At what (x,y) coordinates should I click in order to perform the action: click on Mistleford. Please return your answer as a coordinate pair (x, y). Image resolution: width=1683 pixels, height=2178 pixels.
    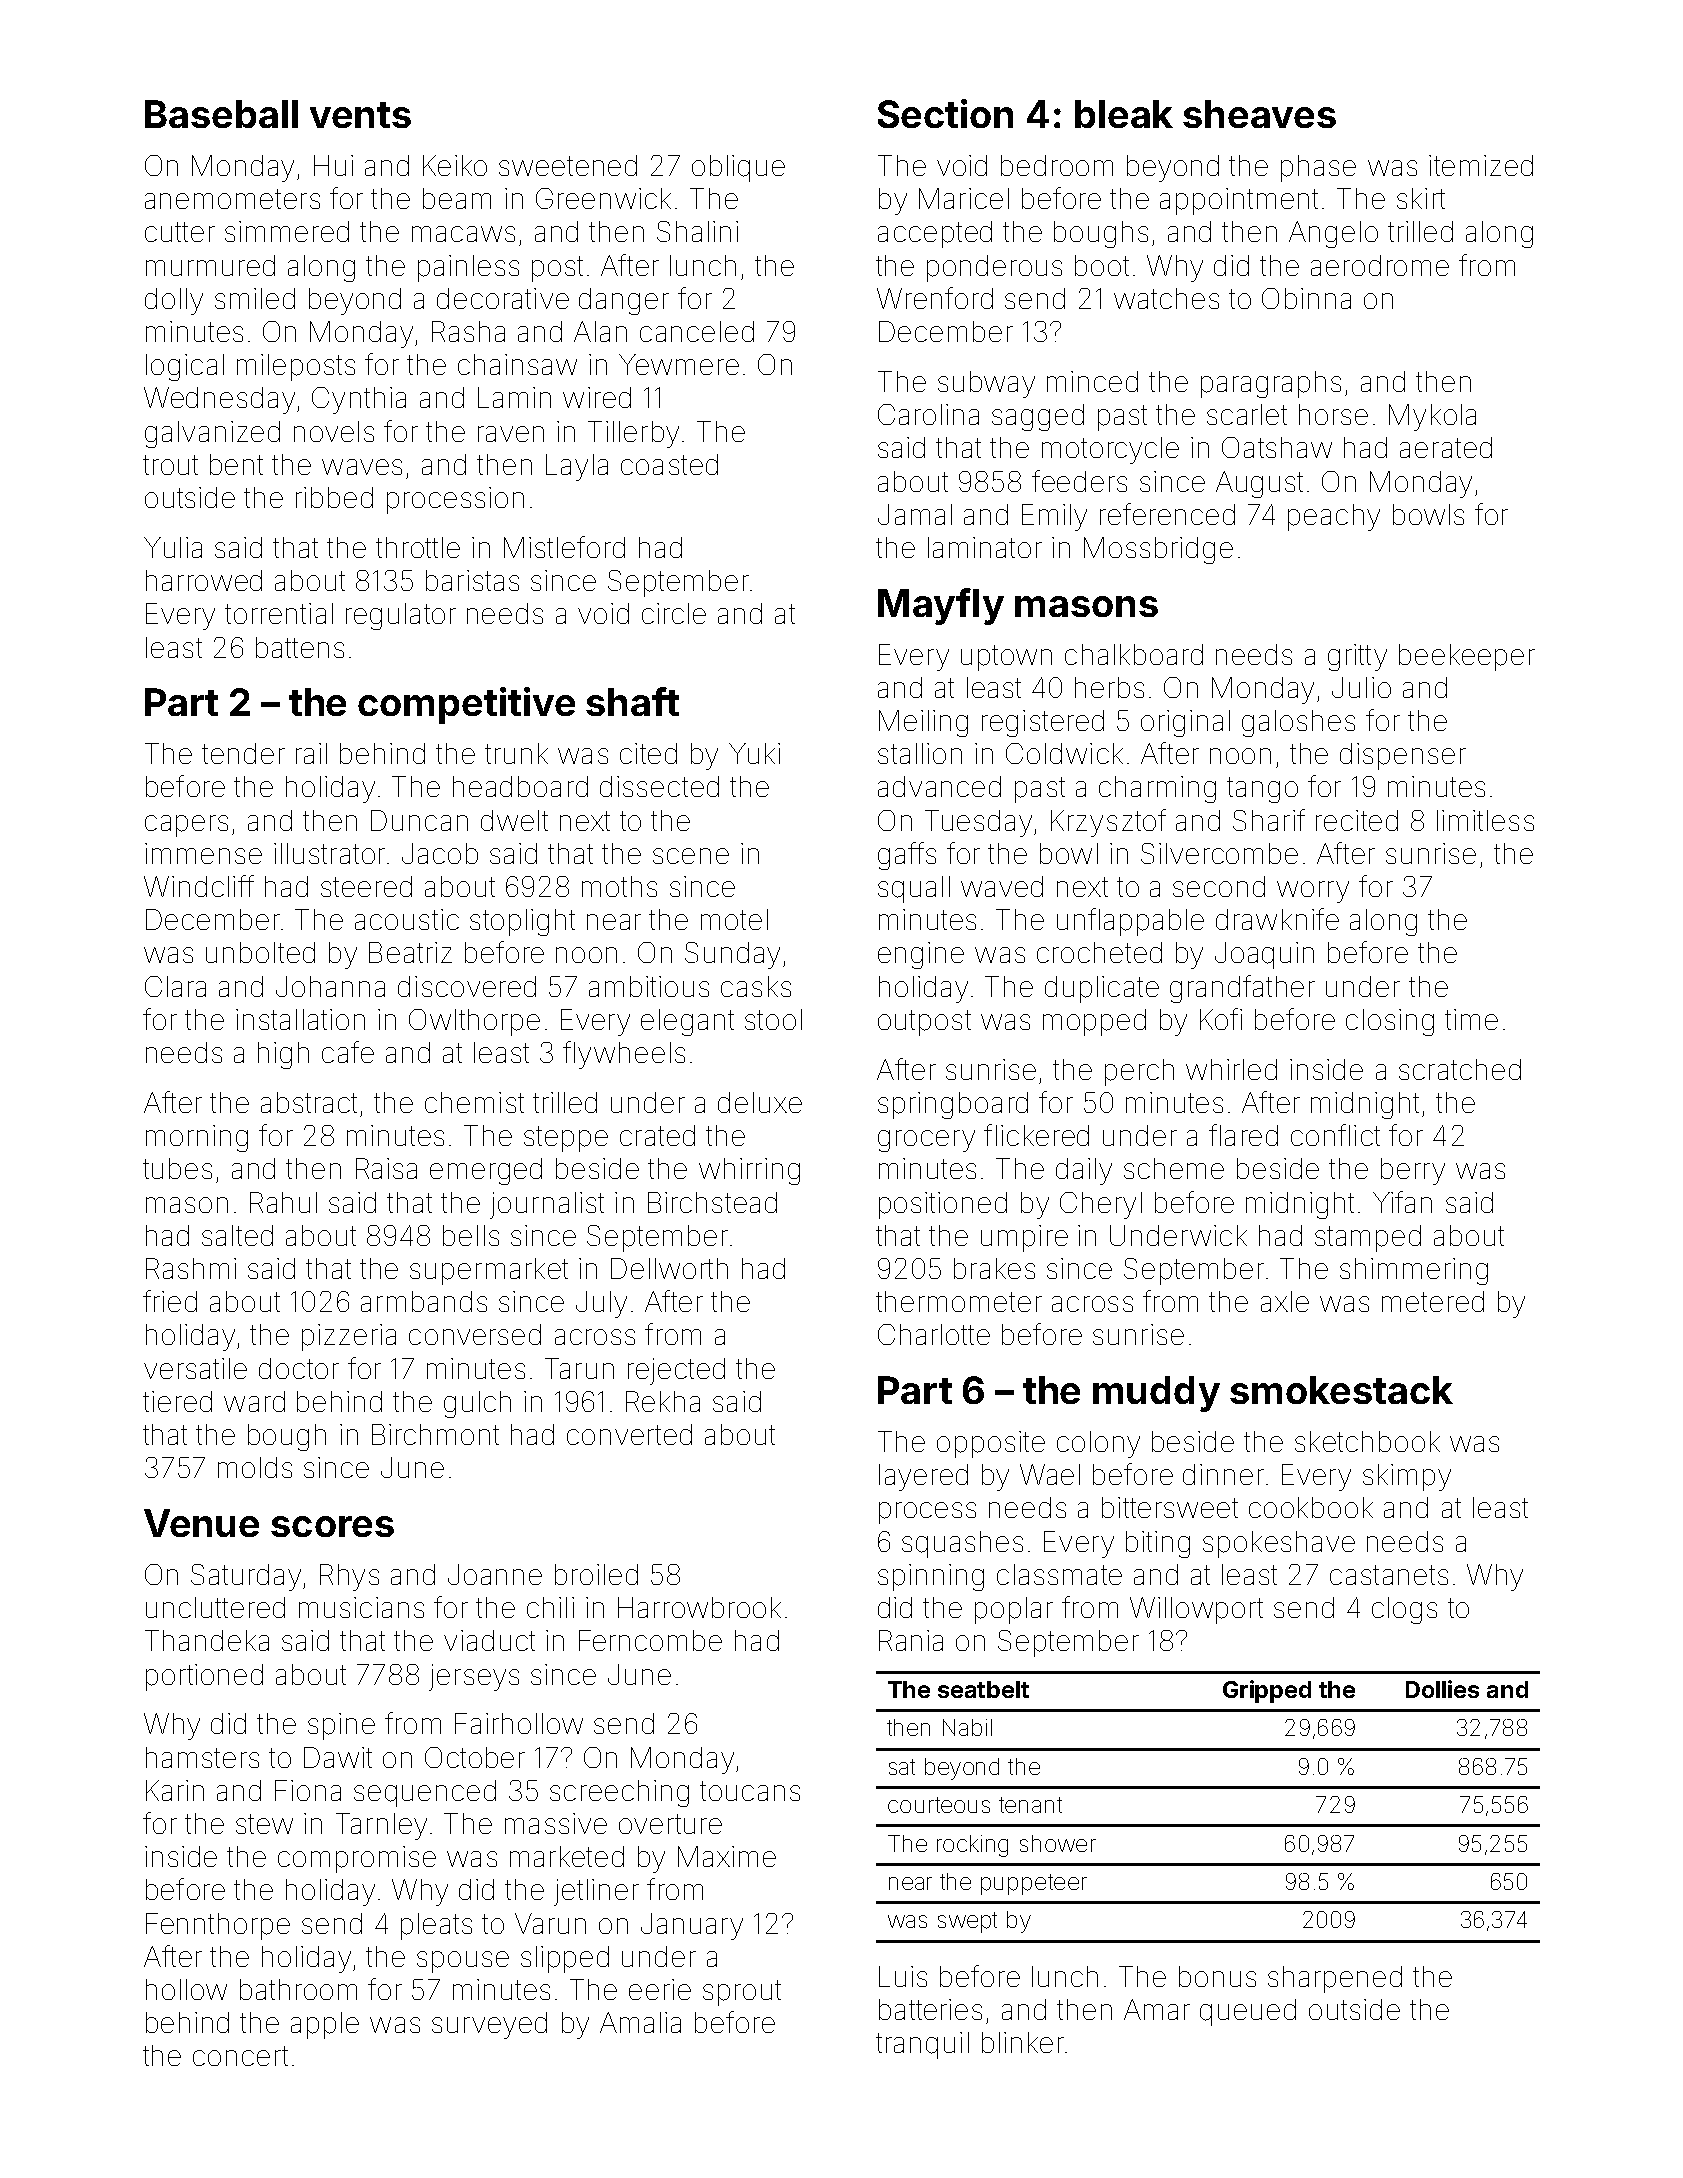
    Looking at the image, I should click on (564, 547).
